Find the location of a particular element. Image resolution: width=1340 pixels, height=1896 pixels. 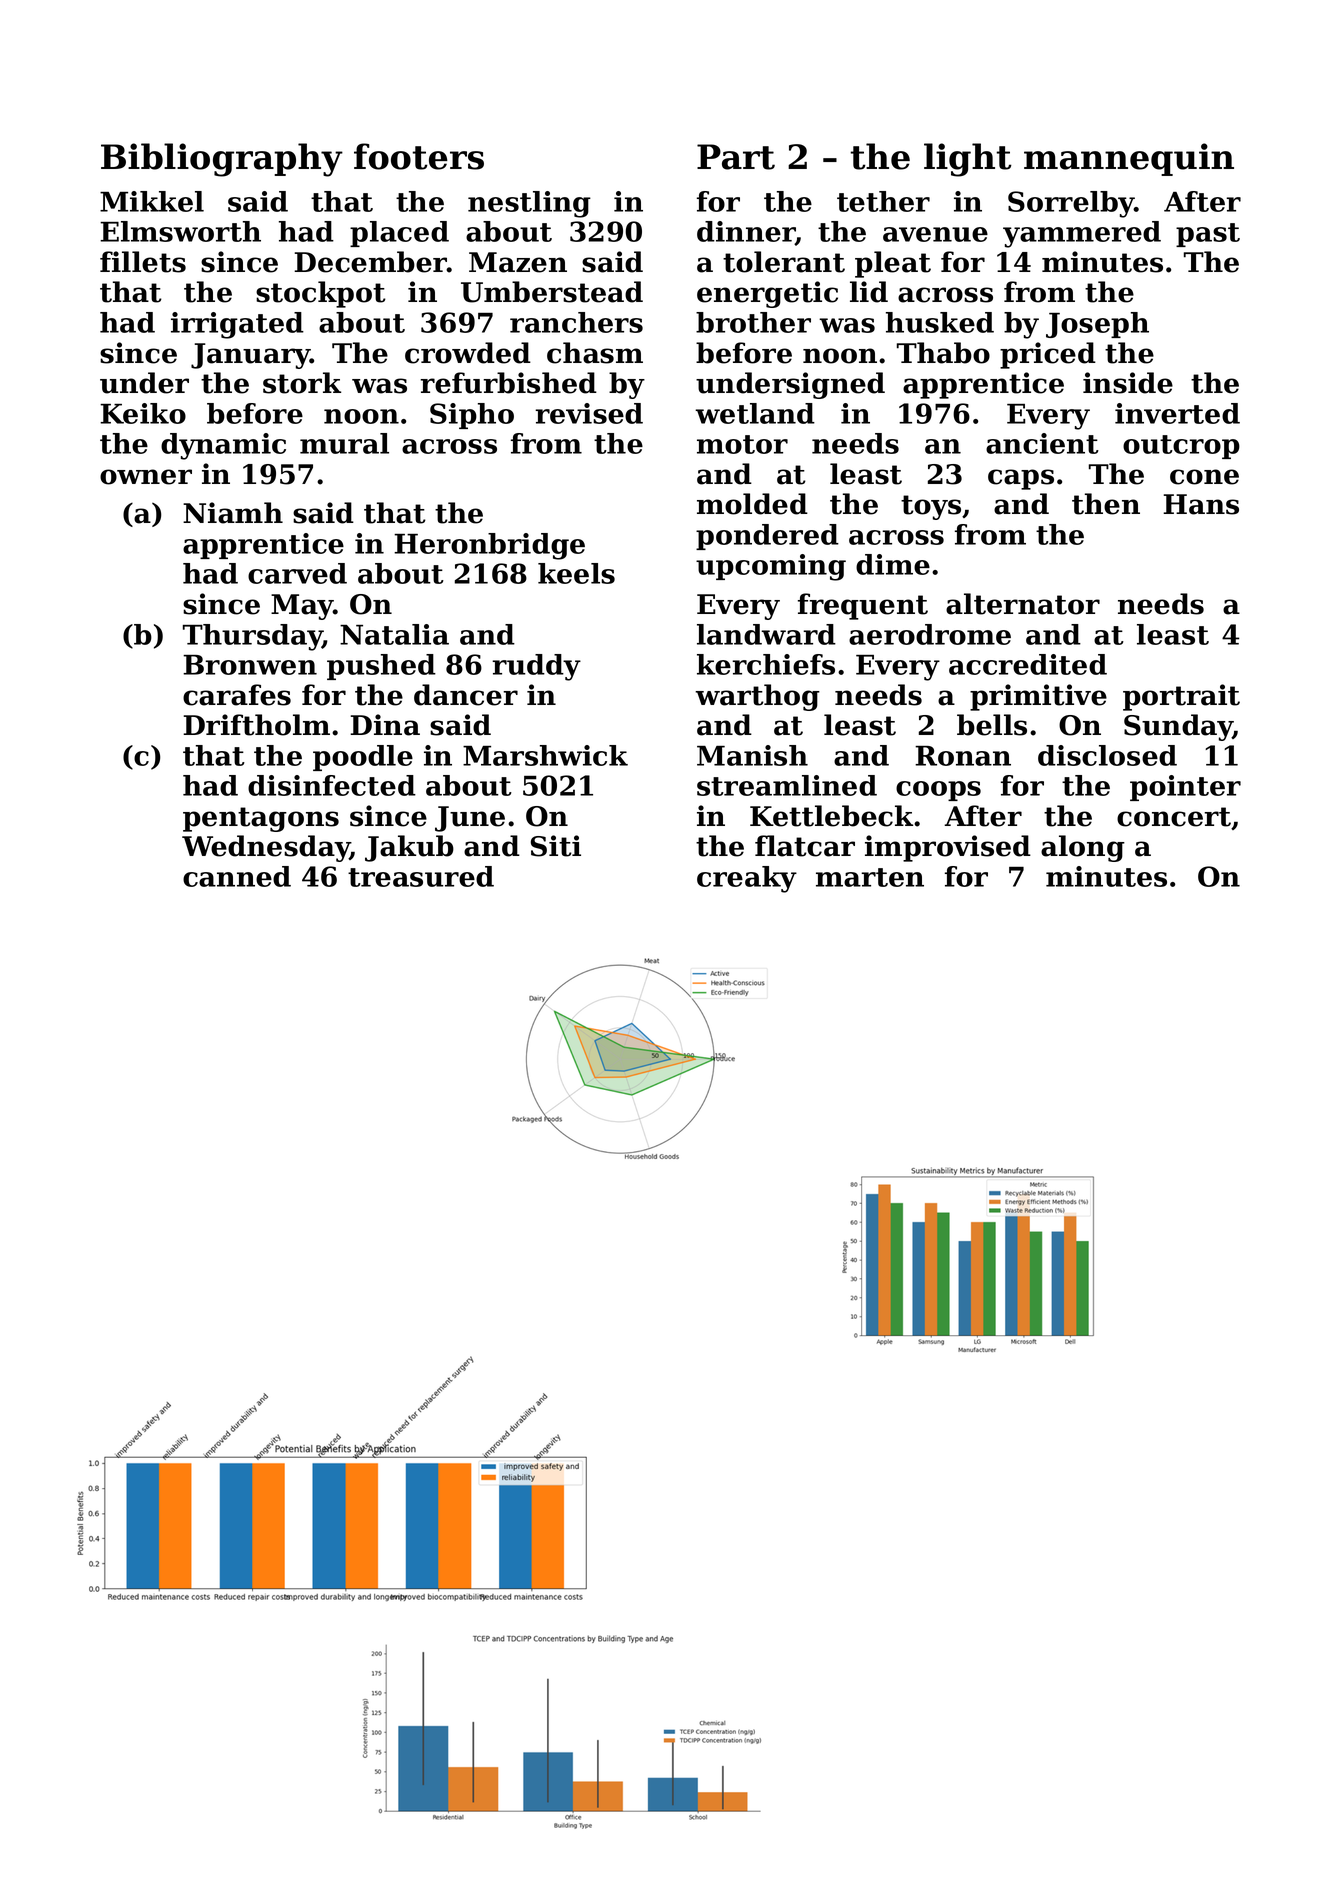

inside is located at coordinates (1128, 383).
